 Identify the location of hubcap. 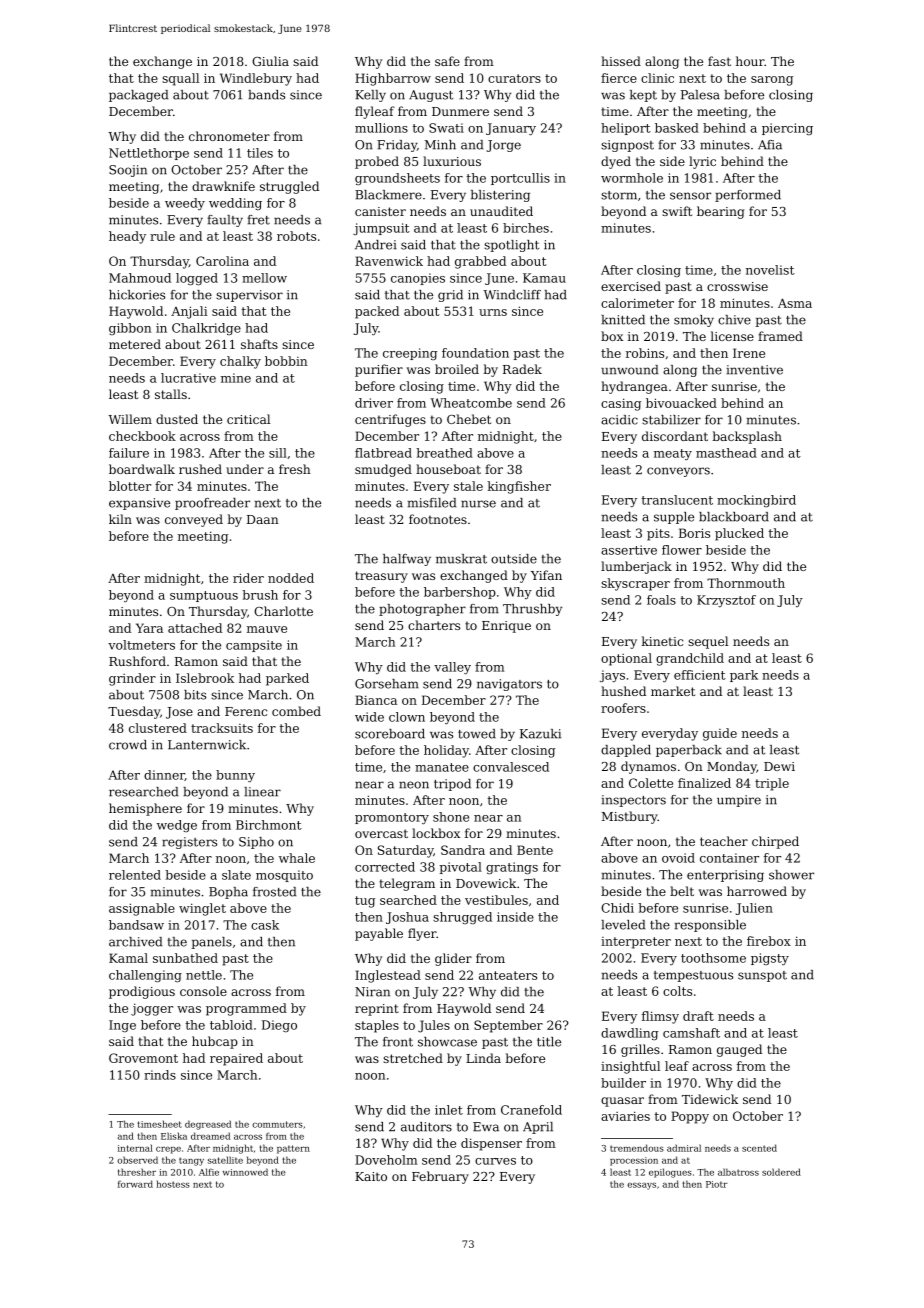
(215, 1042).
